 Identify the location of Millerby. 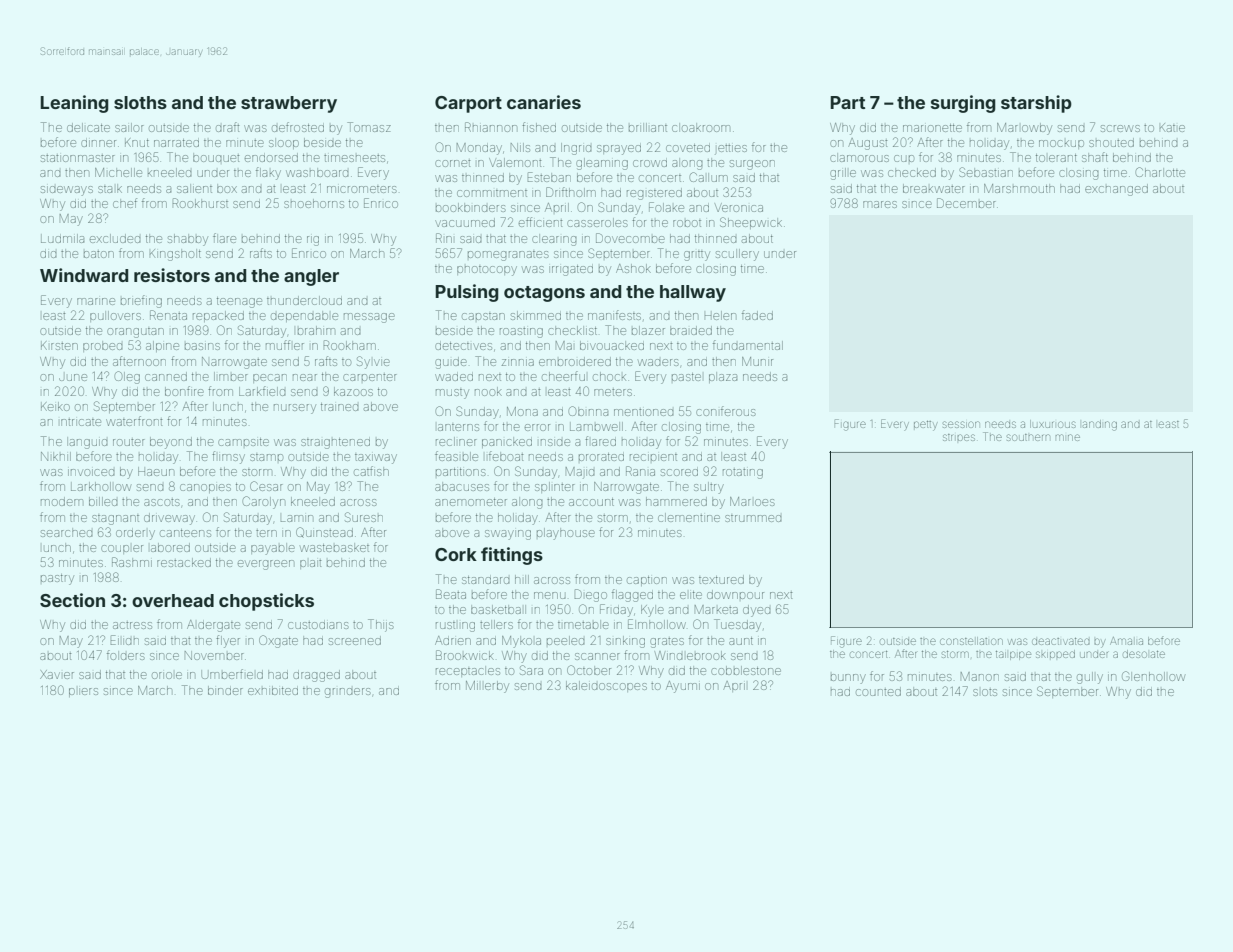
(487, 687).
